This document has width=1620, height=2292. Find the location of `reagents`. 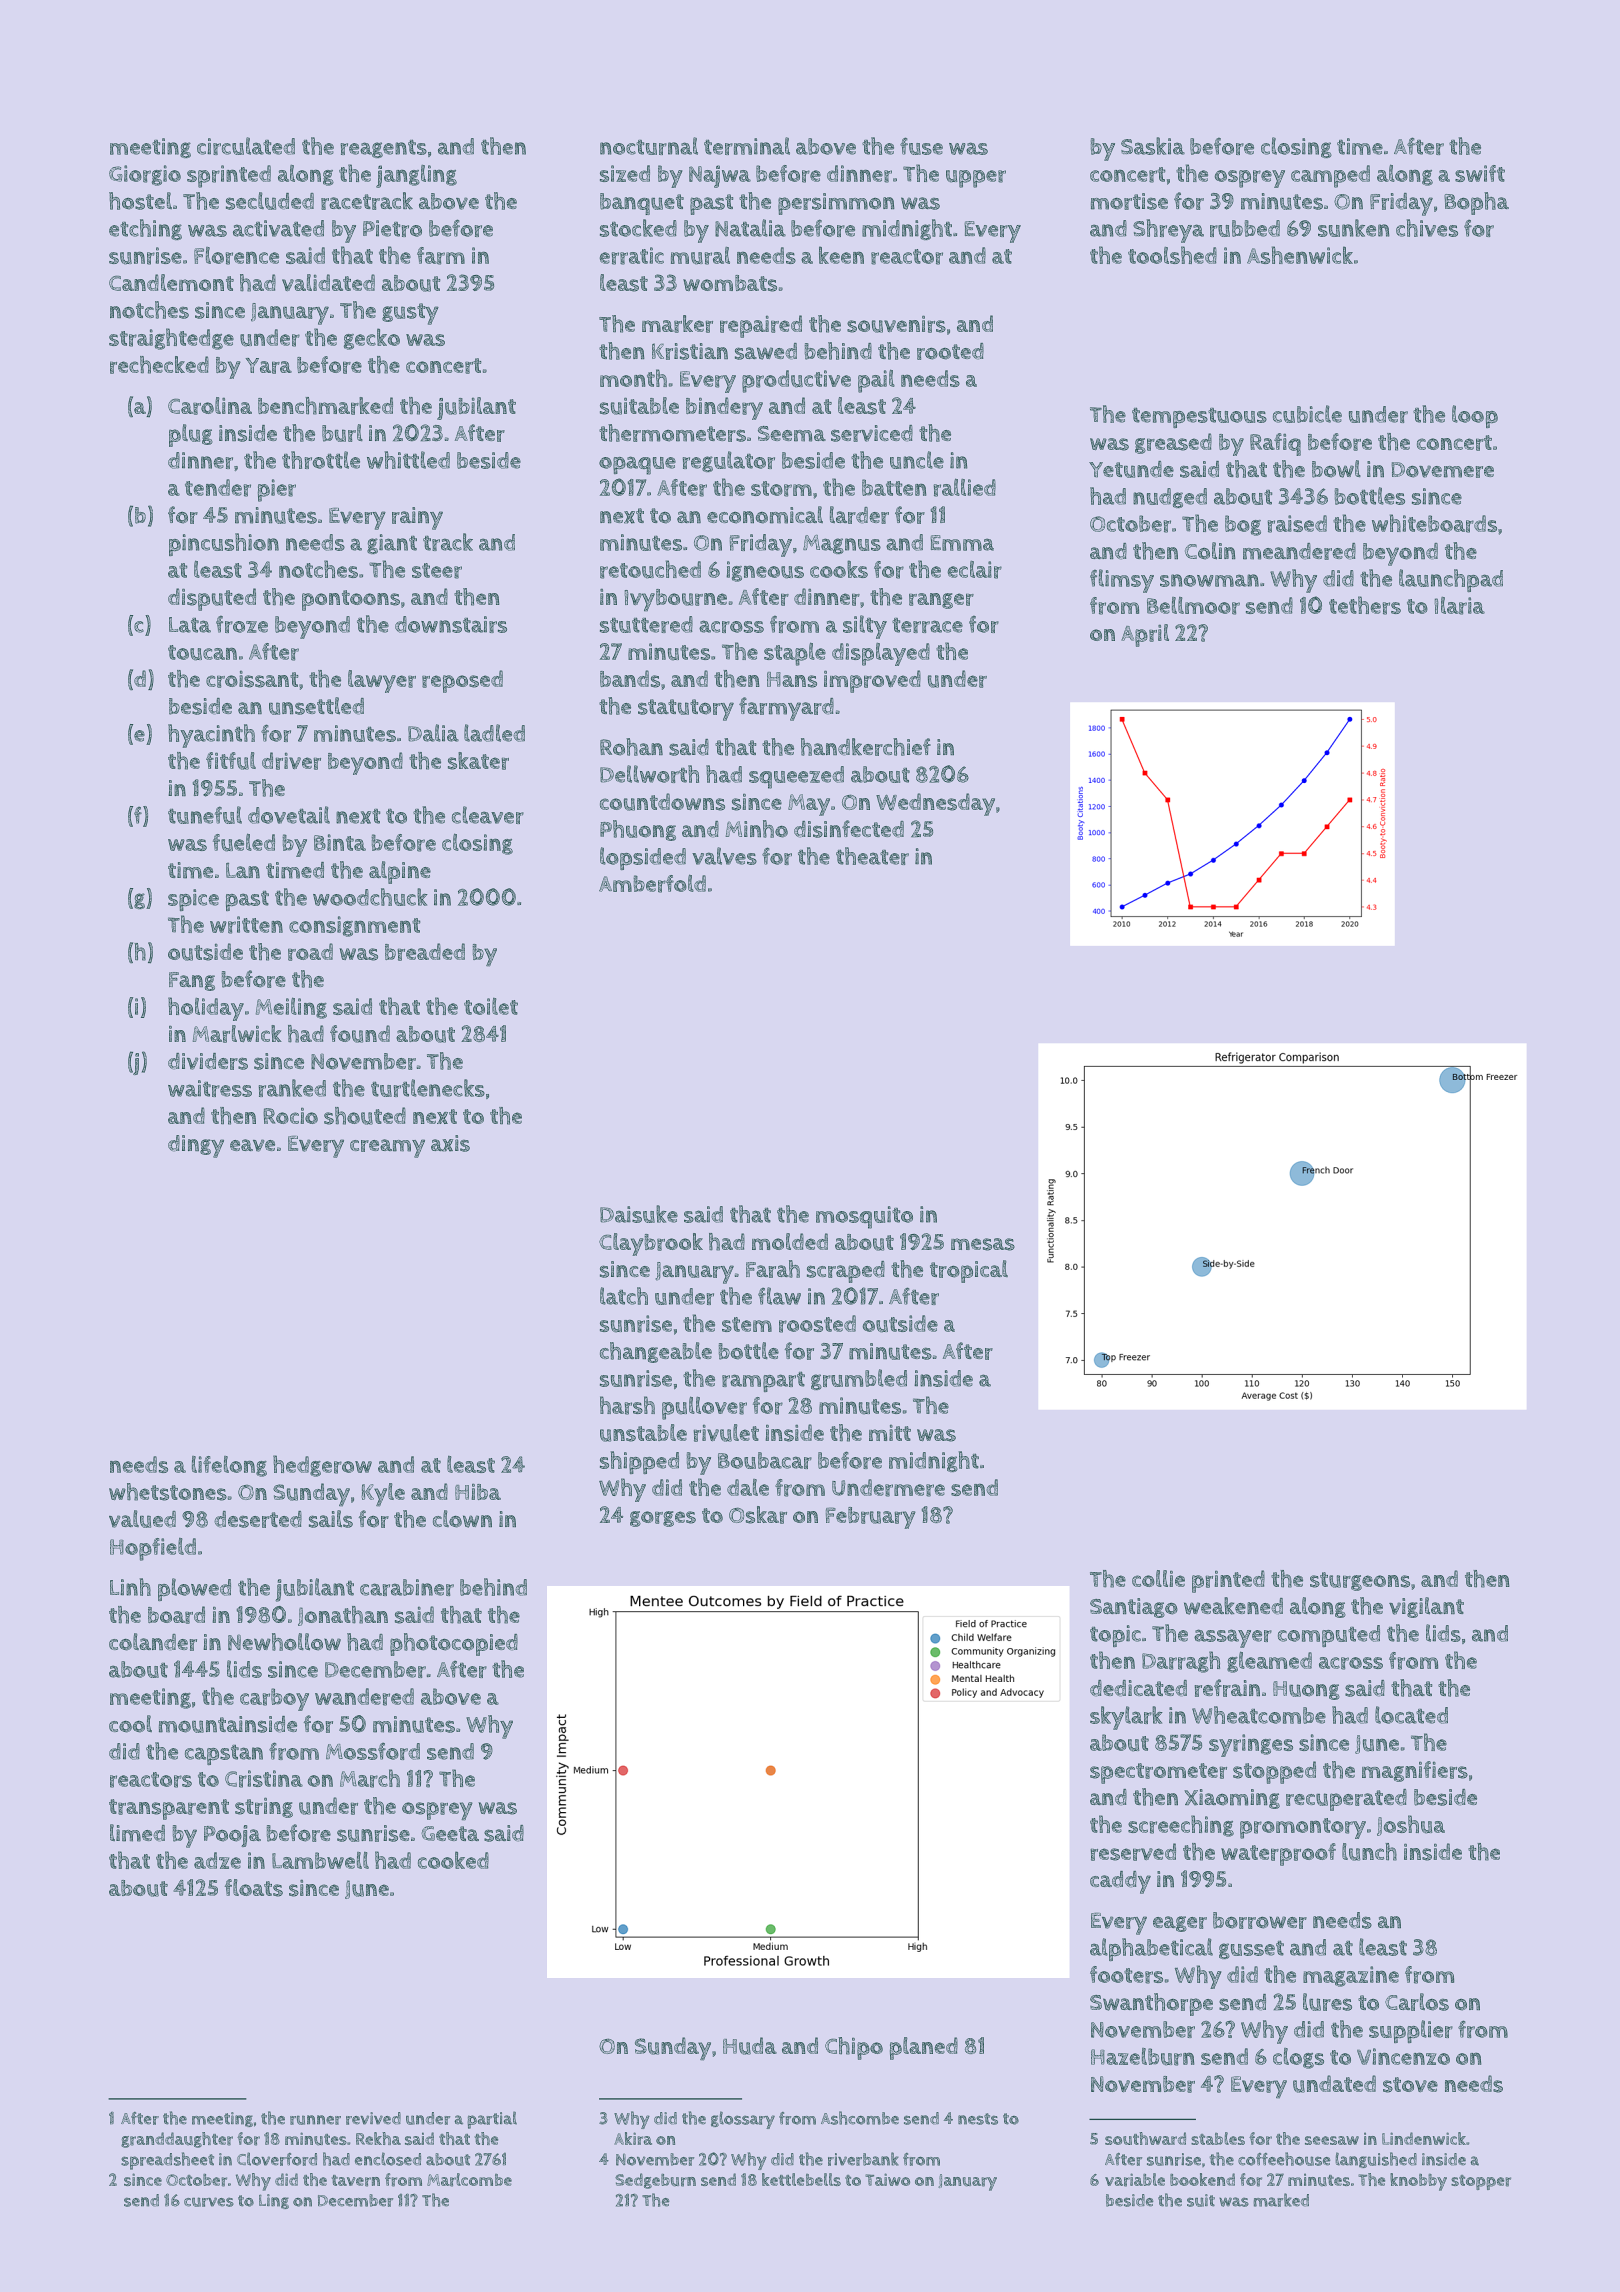

reagents is located at coordinates (383, 148).
